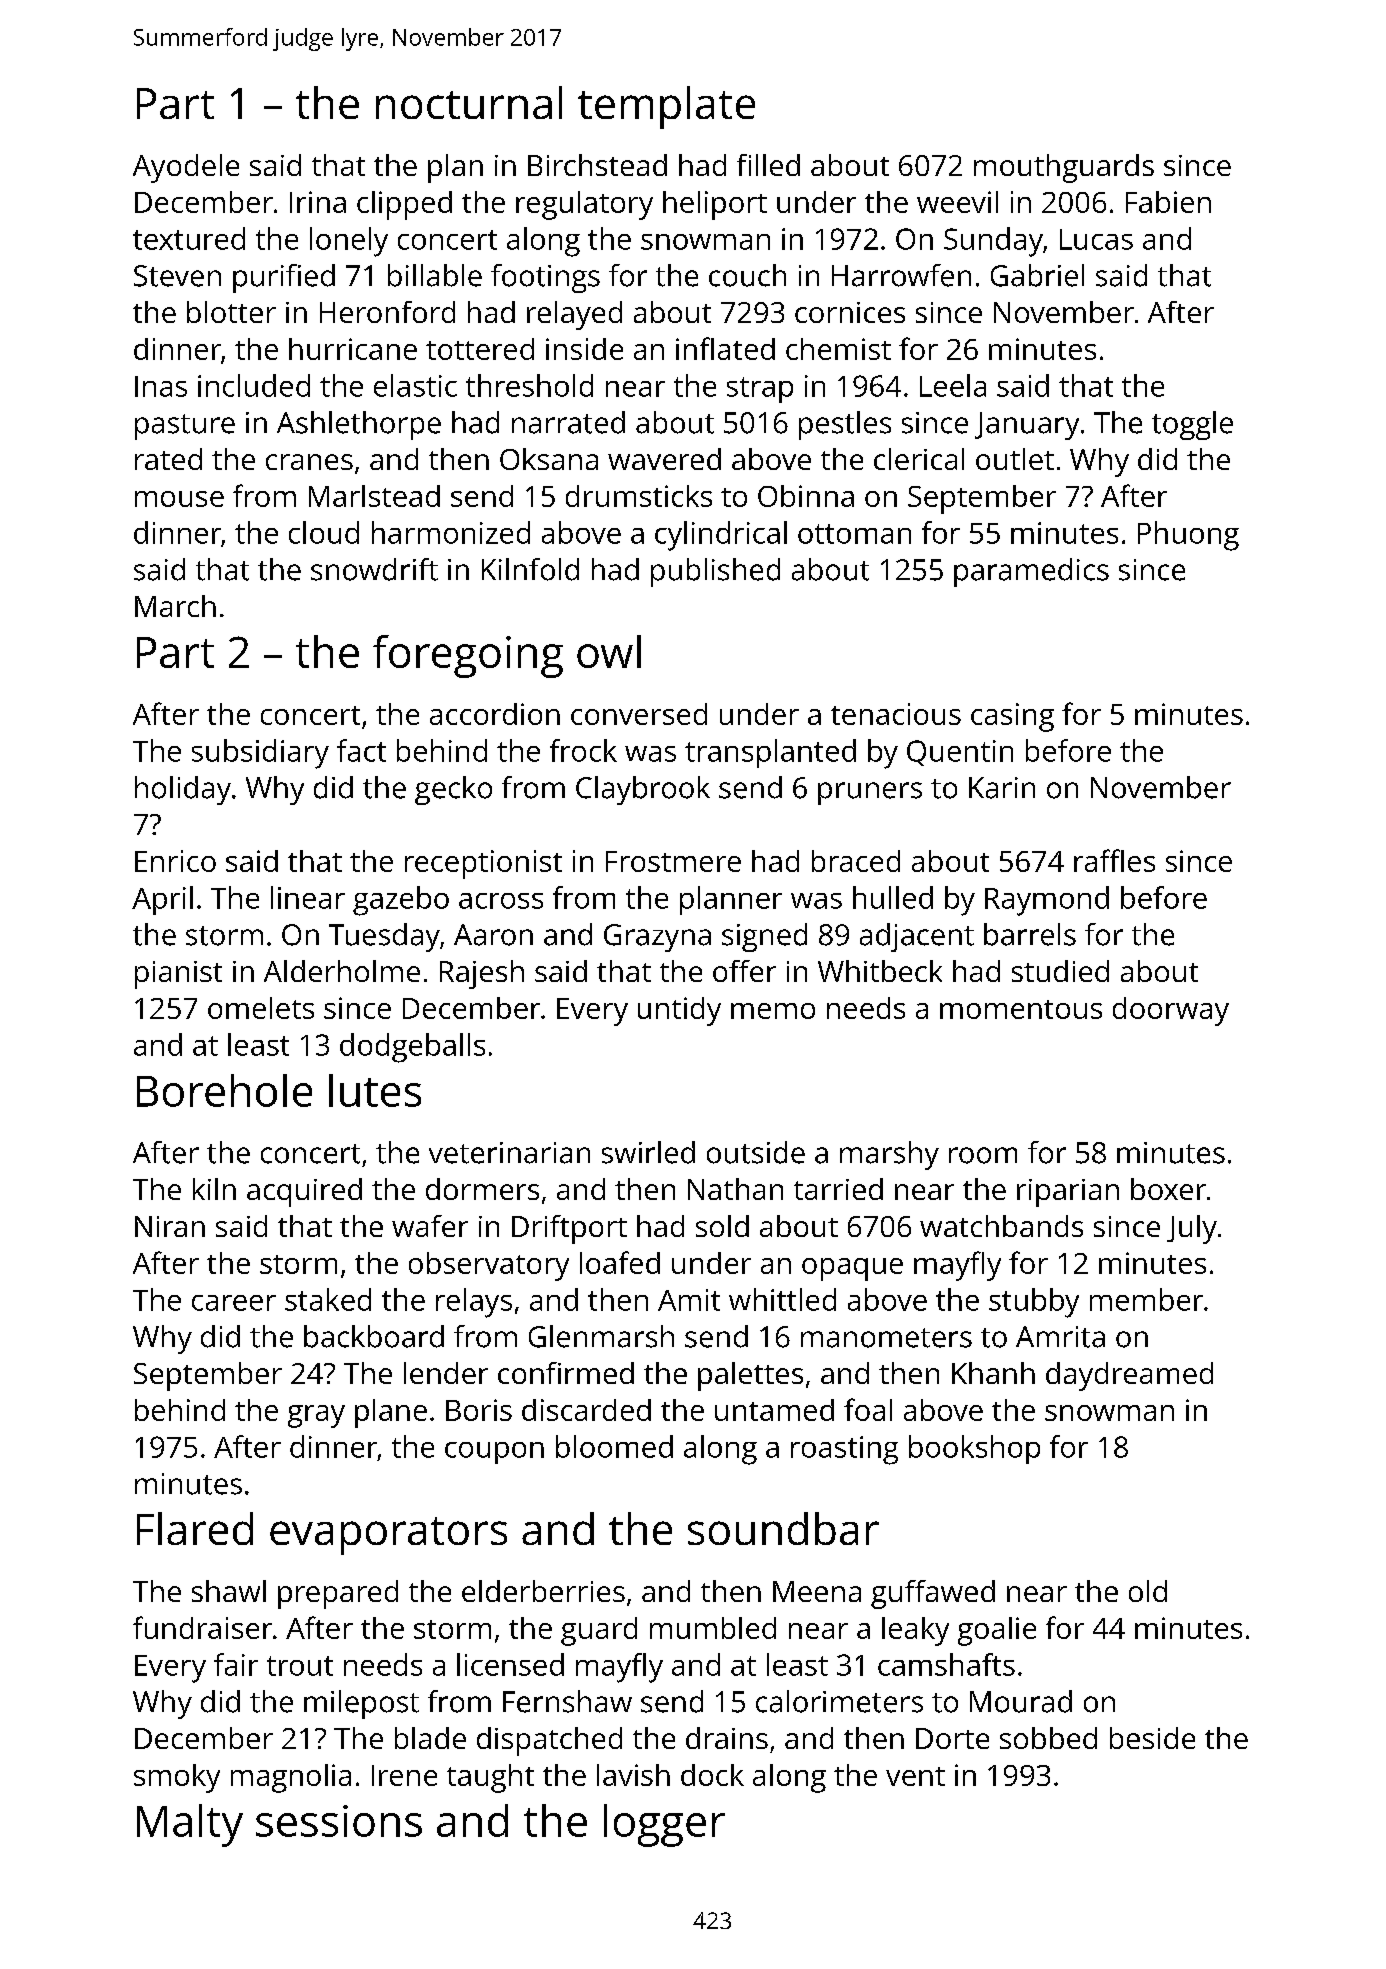 The height and width of the image is (1969, 1386). I want to click on outside, so click(756, 1152).
